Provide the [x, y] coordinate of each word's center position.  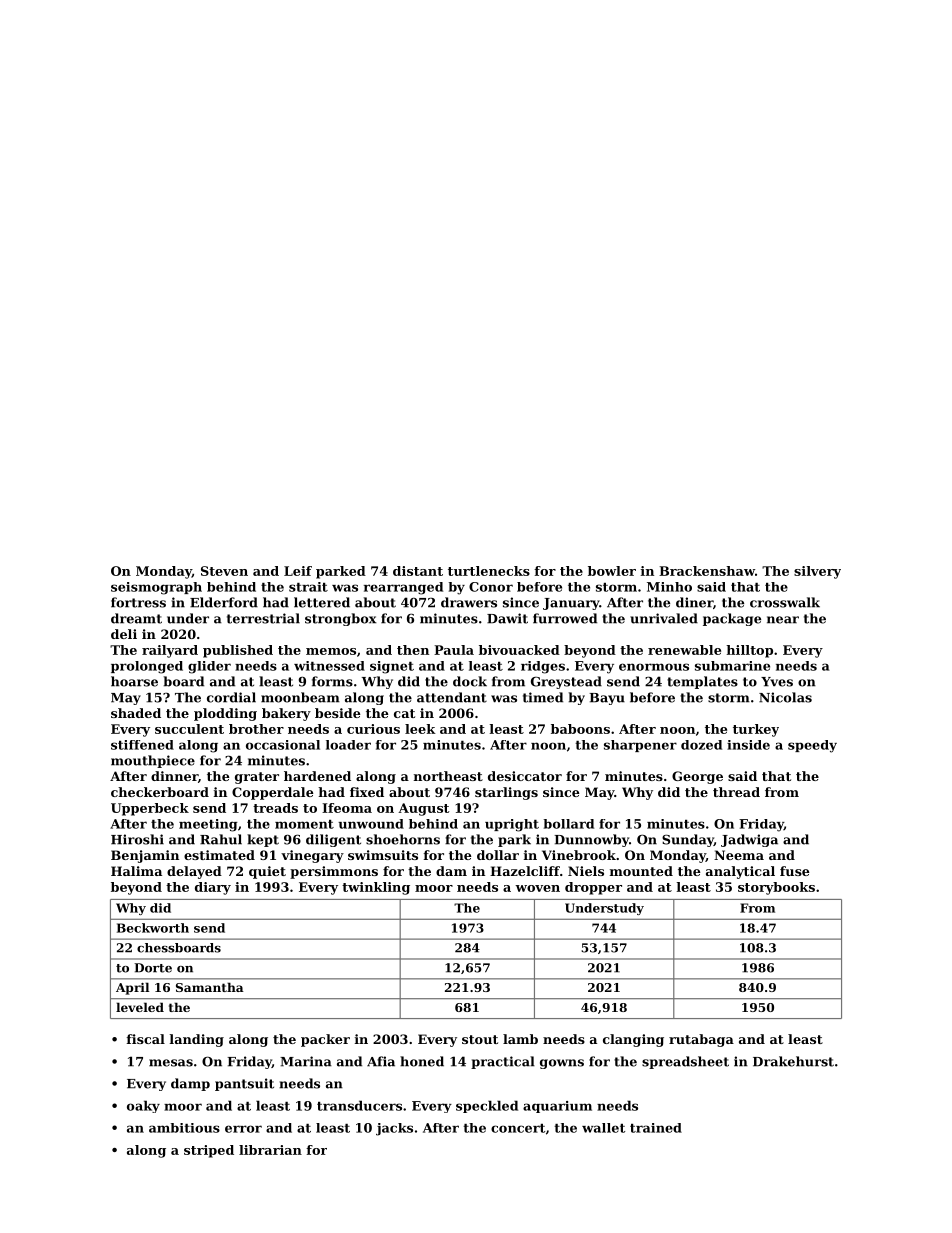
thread [736, 792]
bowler [612, 571]
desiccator [525, 776]
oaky [143, 1106]
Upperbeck [150, 809]
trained [656, 1128]
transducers [359, 1105]
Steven [224, 571]
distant [418, 571]
